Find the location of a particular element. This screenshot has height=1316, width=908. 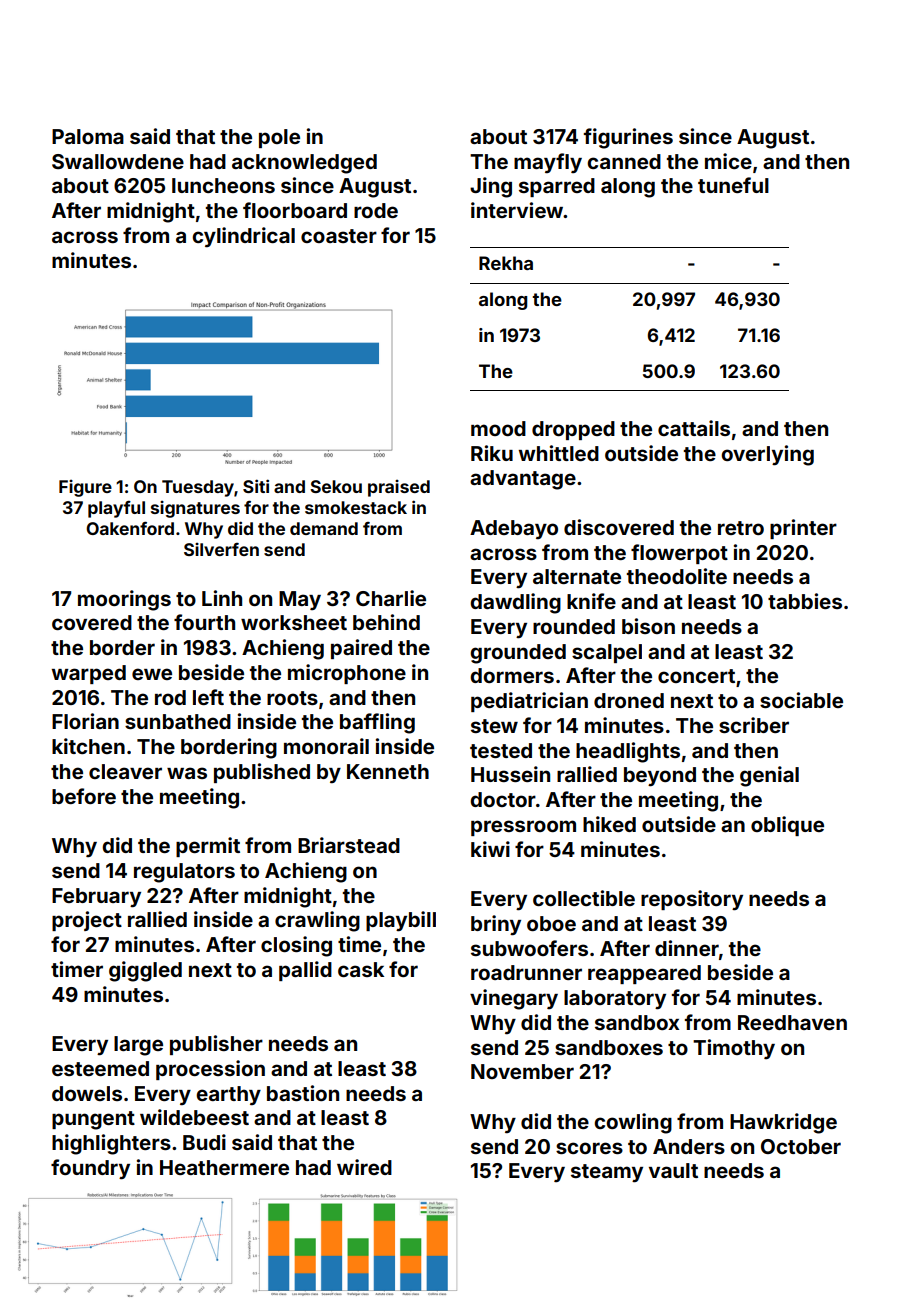

playful is located at coordinates (116, 509).
